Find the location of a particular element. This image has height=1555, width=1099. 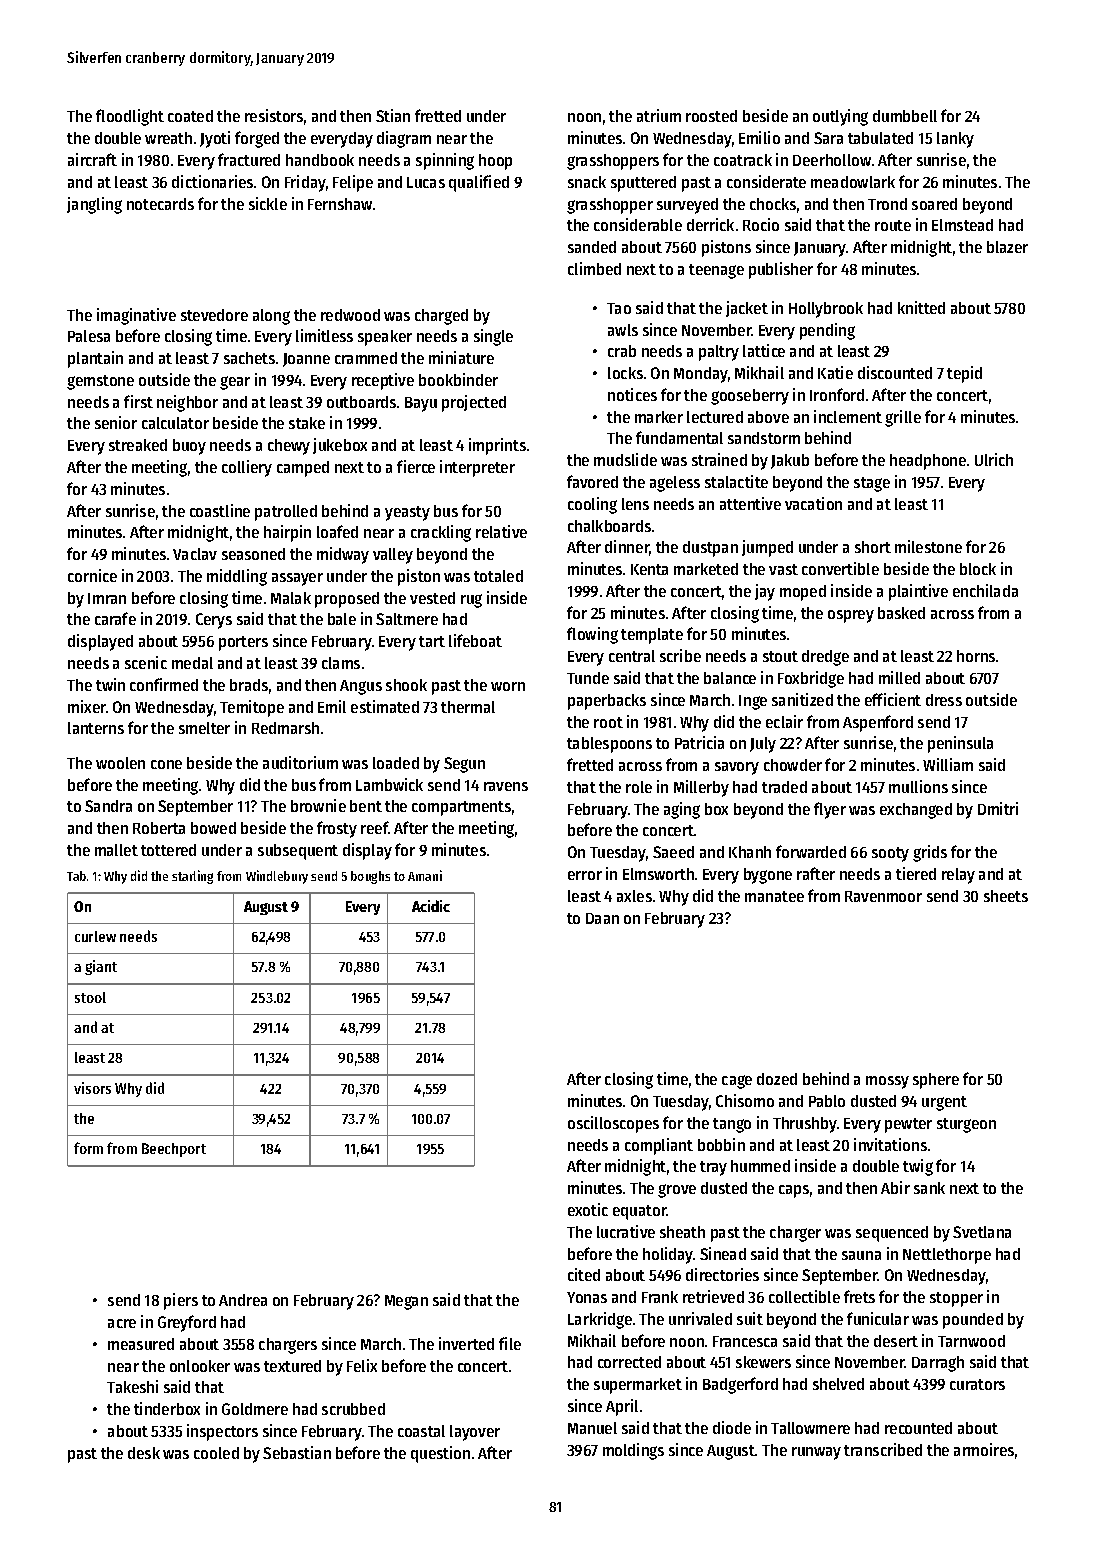

Andrea is located at coordinates (243, 1300).
